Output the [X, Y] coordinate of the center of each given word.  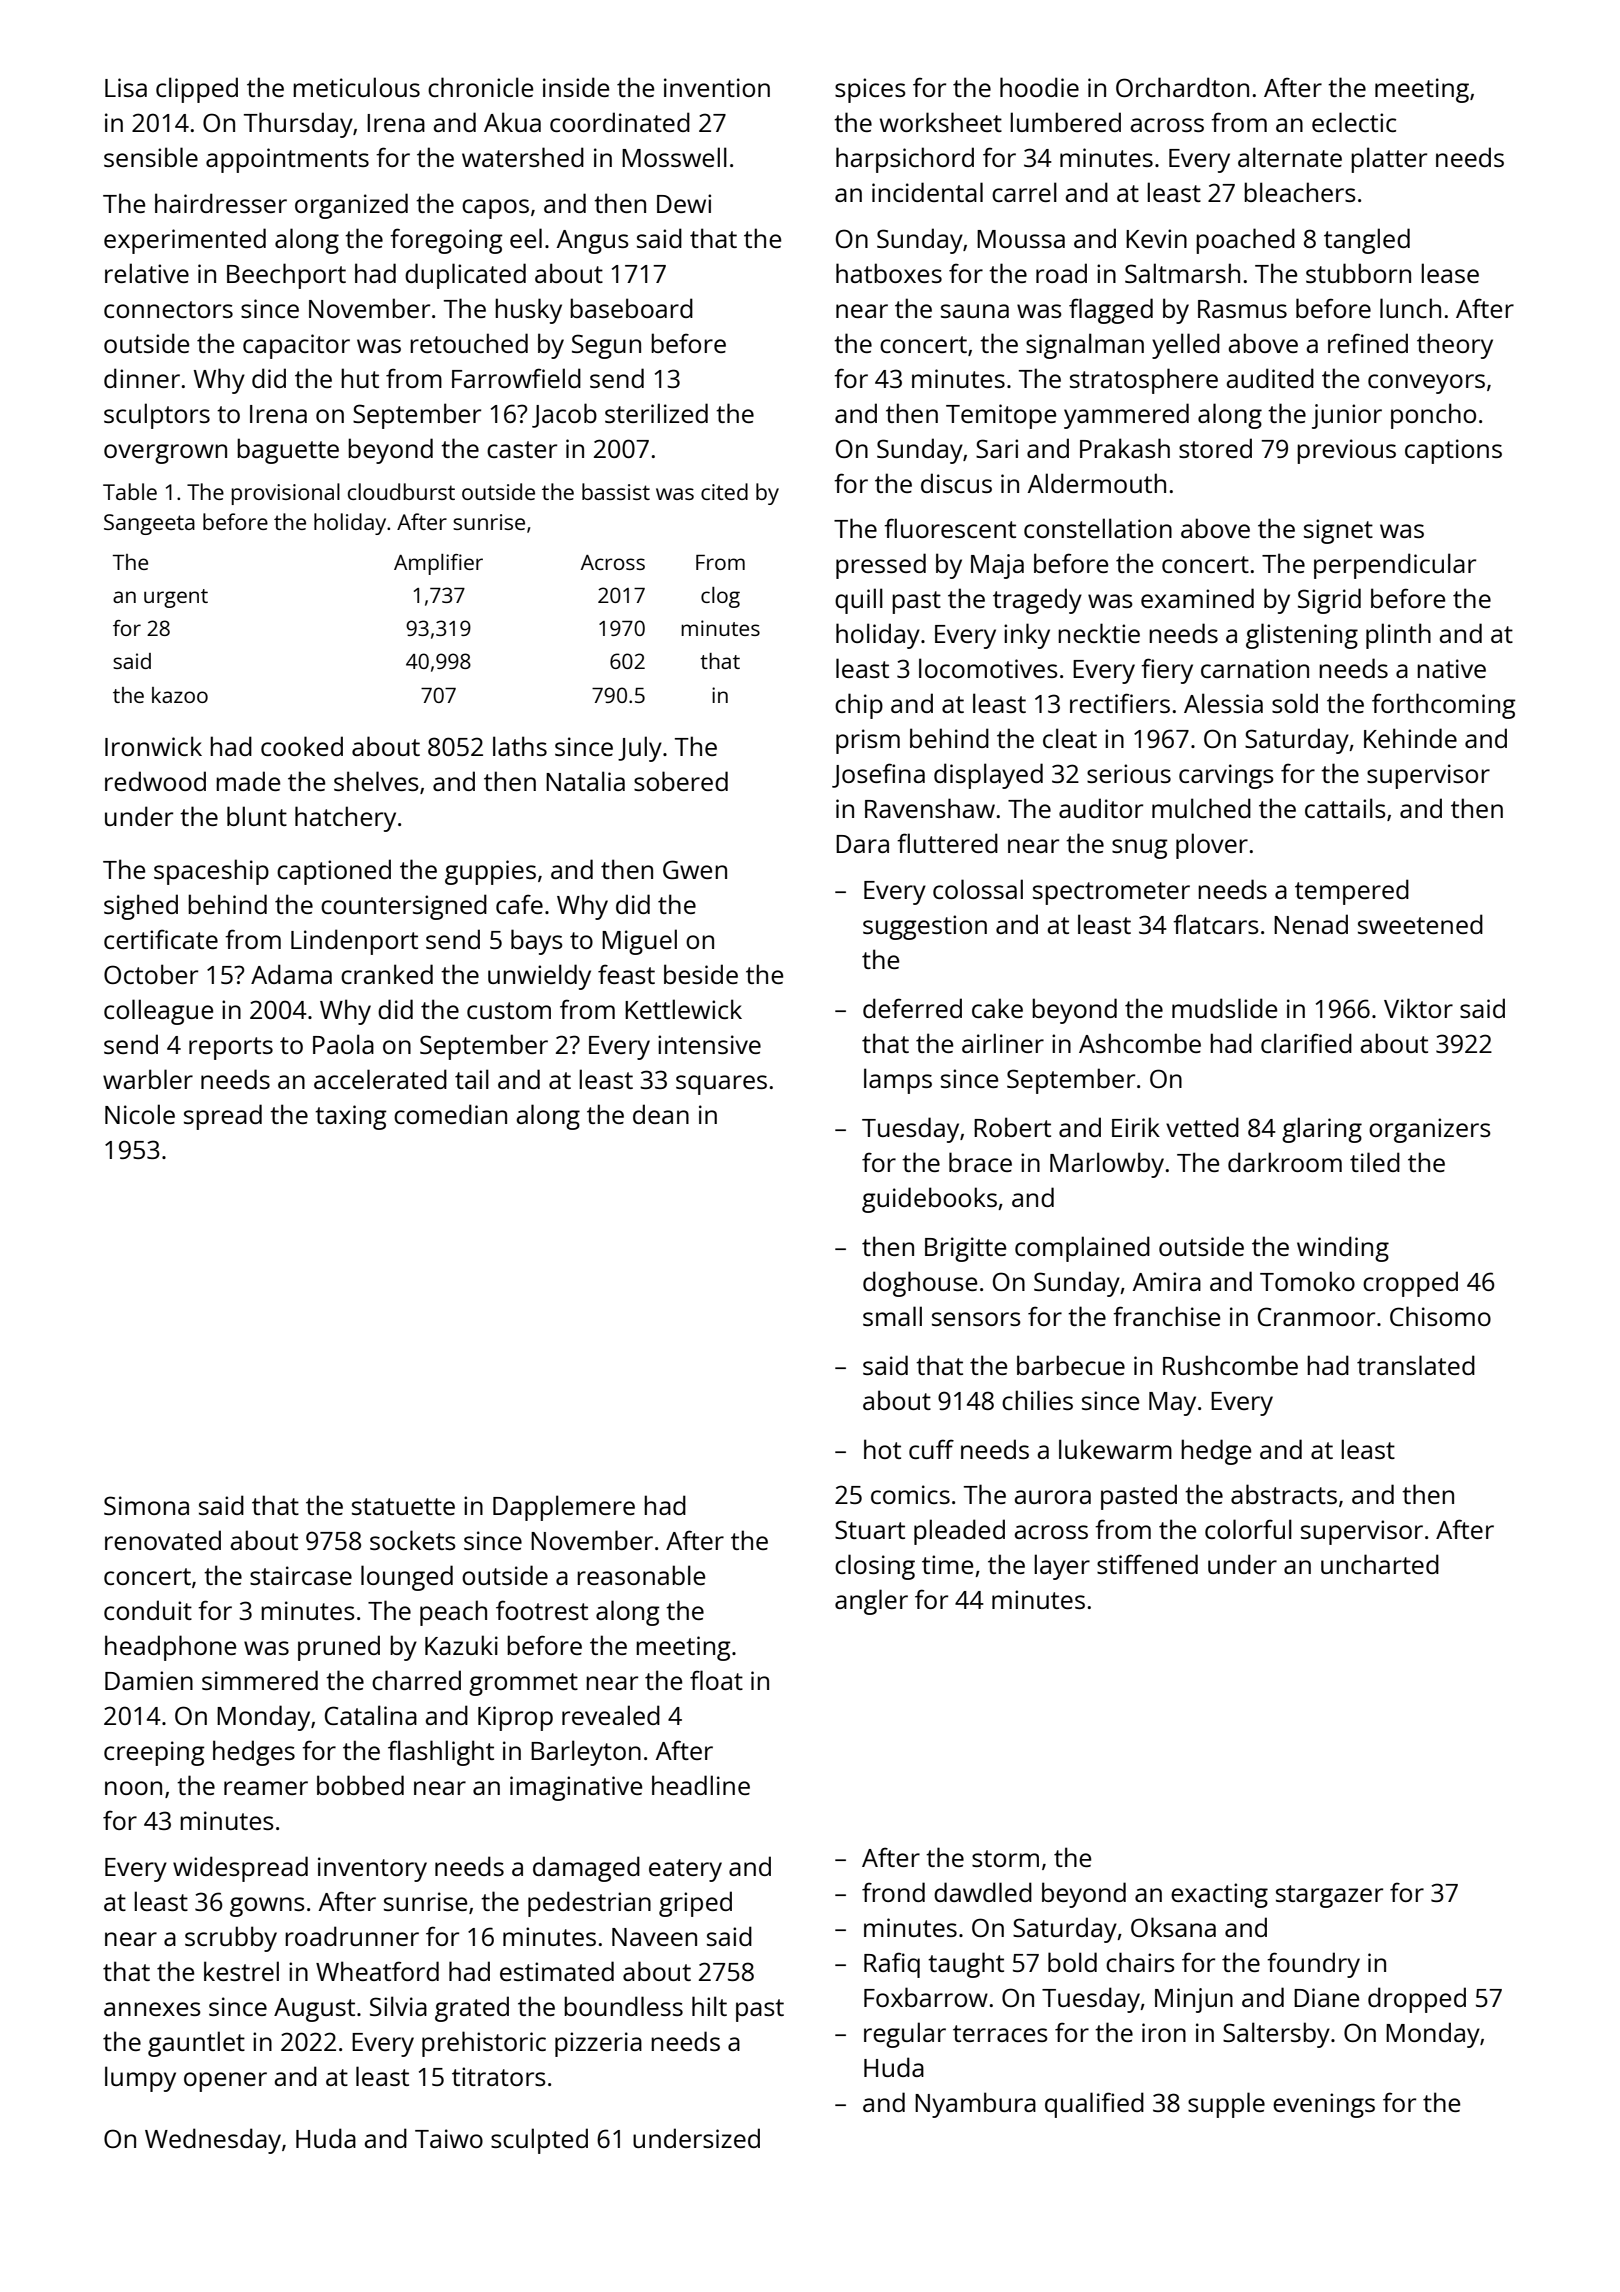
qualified [1094, 2105]
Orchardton [1182, 87]
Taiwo [449, 2138]
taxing [351, 1117]
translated [1416, 1365]
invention [717, 87]
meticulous [356, 87]
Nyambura [975, 2105]
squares [721, 1085]
